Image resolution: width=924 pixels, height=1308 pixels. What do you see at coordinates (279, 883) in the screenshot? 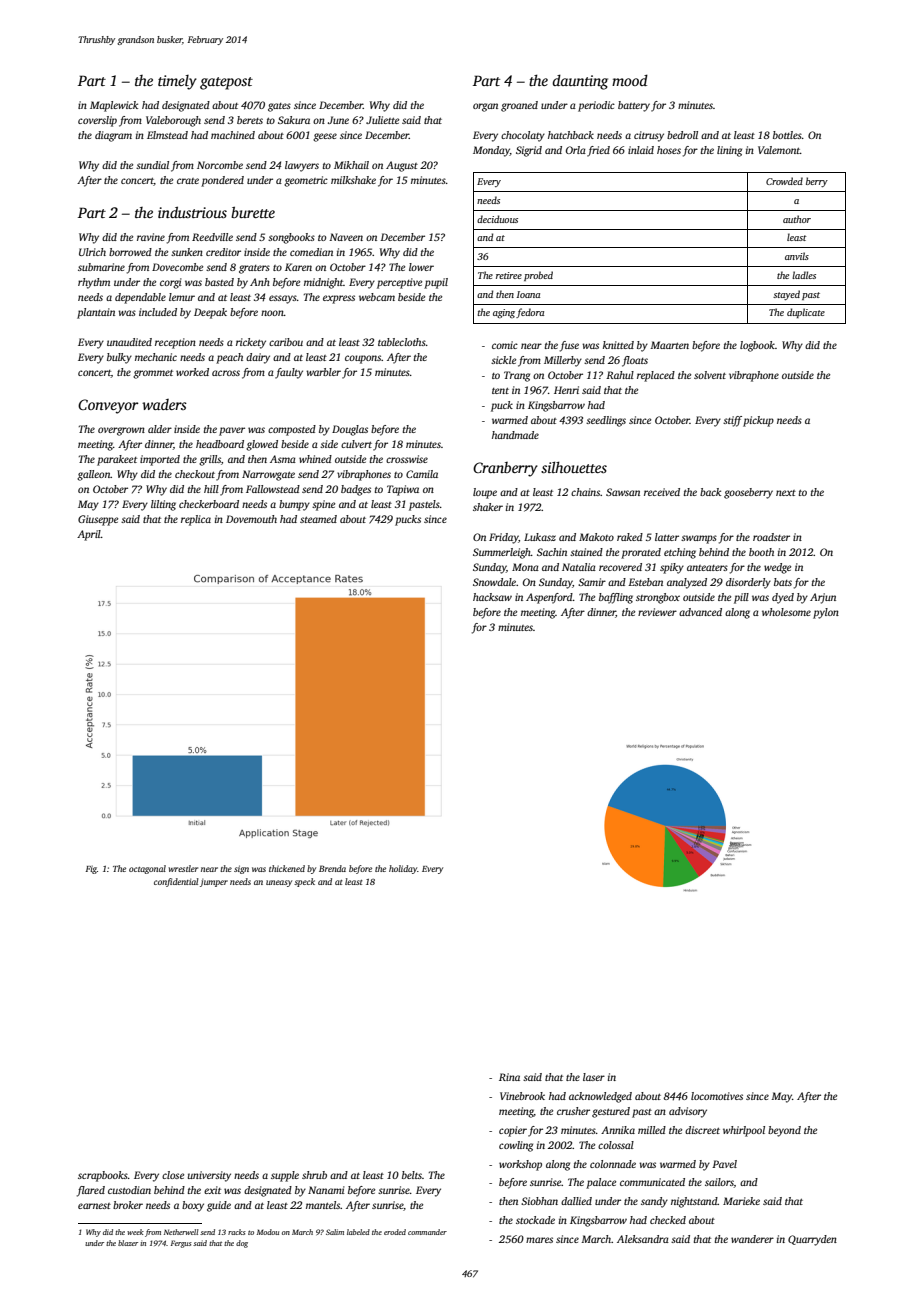
I see `uneasy` at bounding box center [279, 883].
